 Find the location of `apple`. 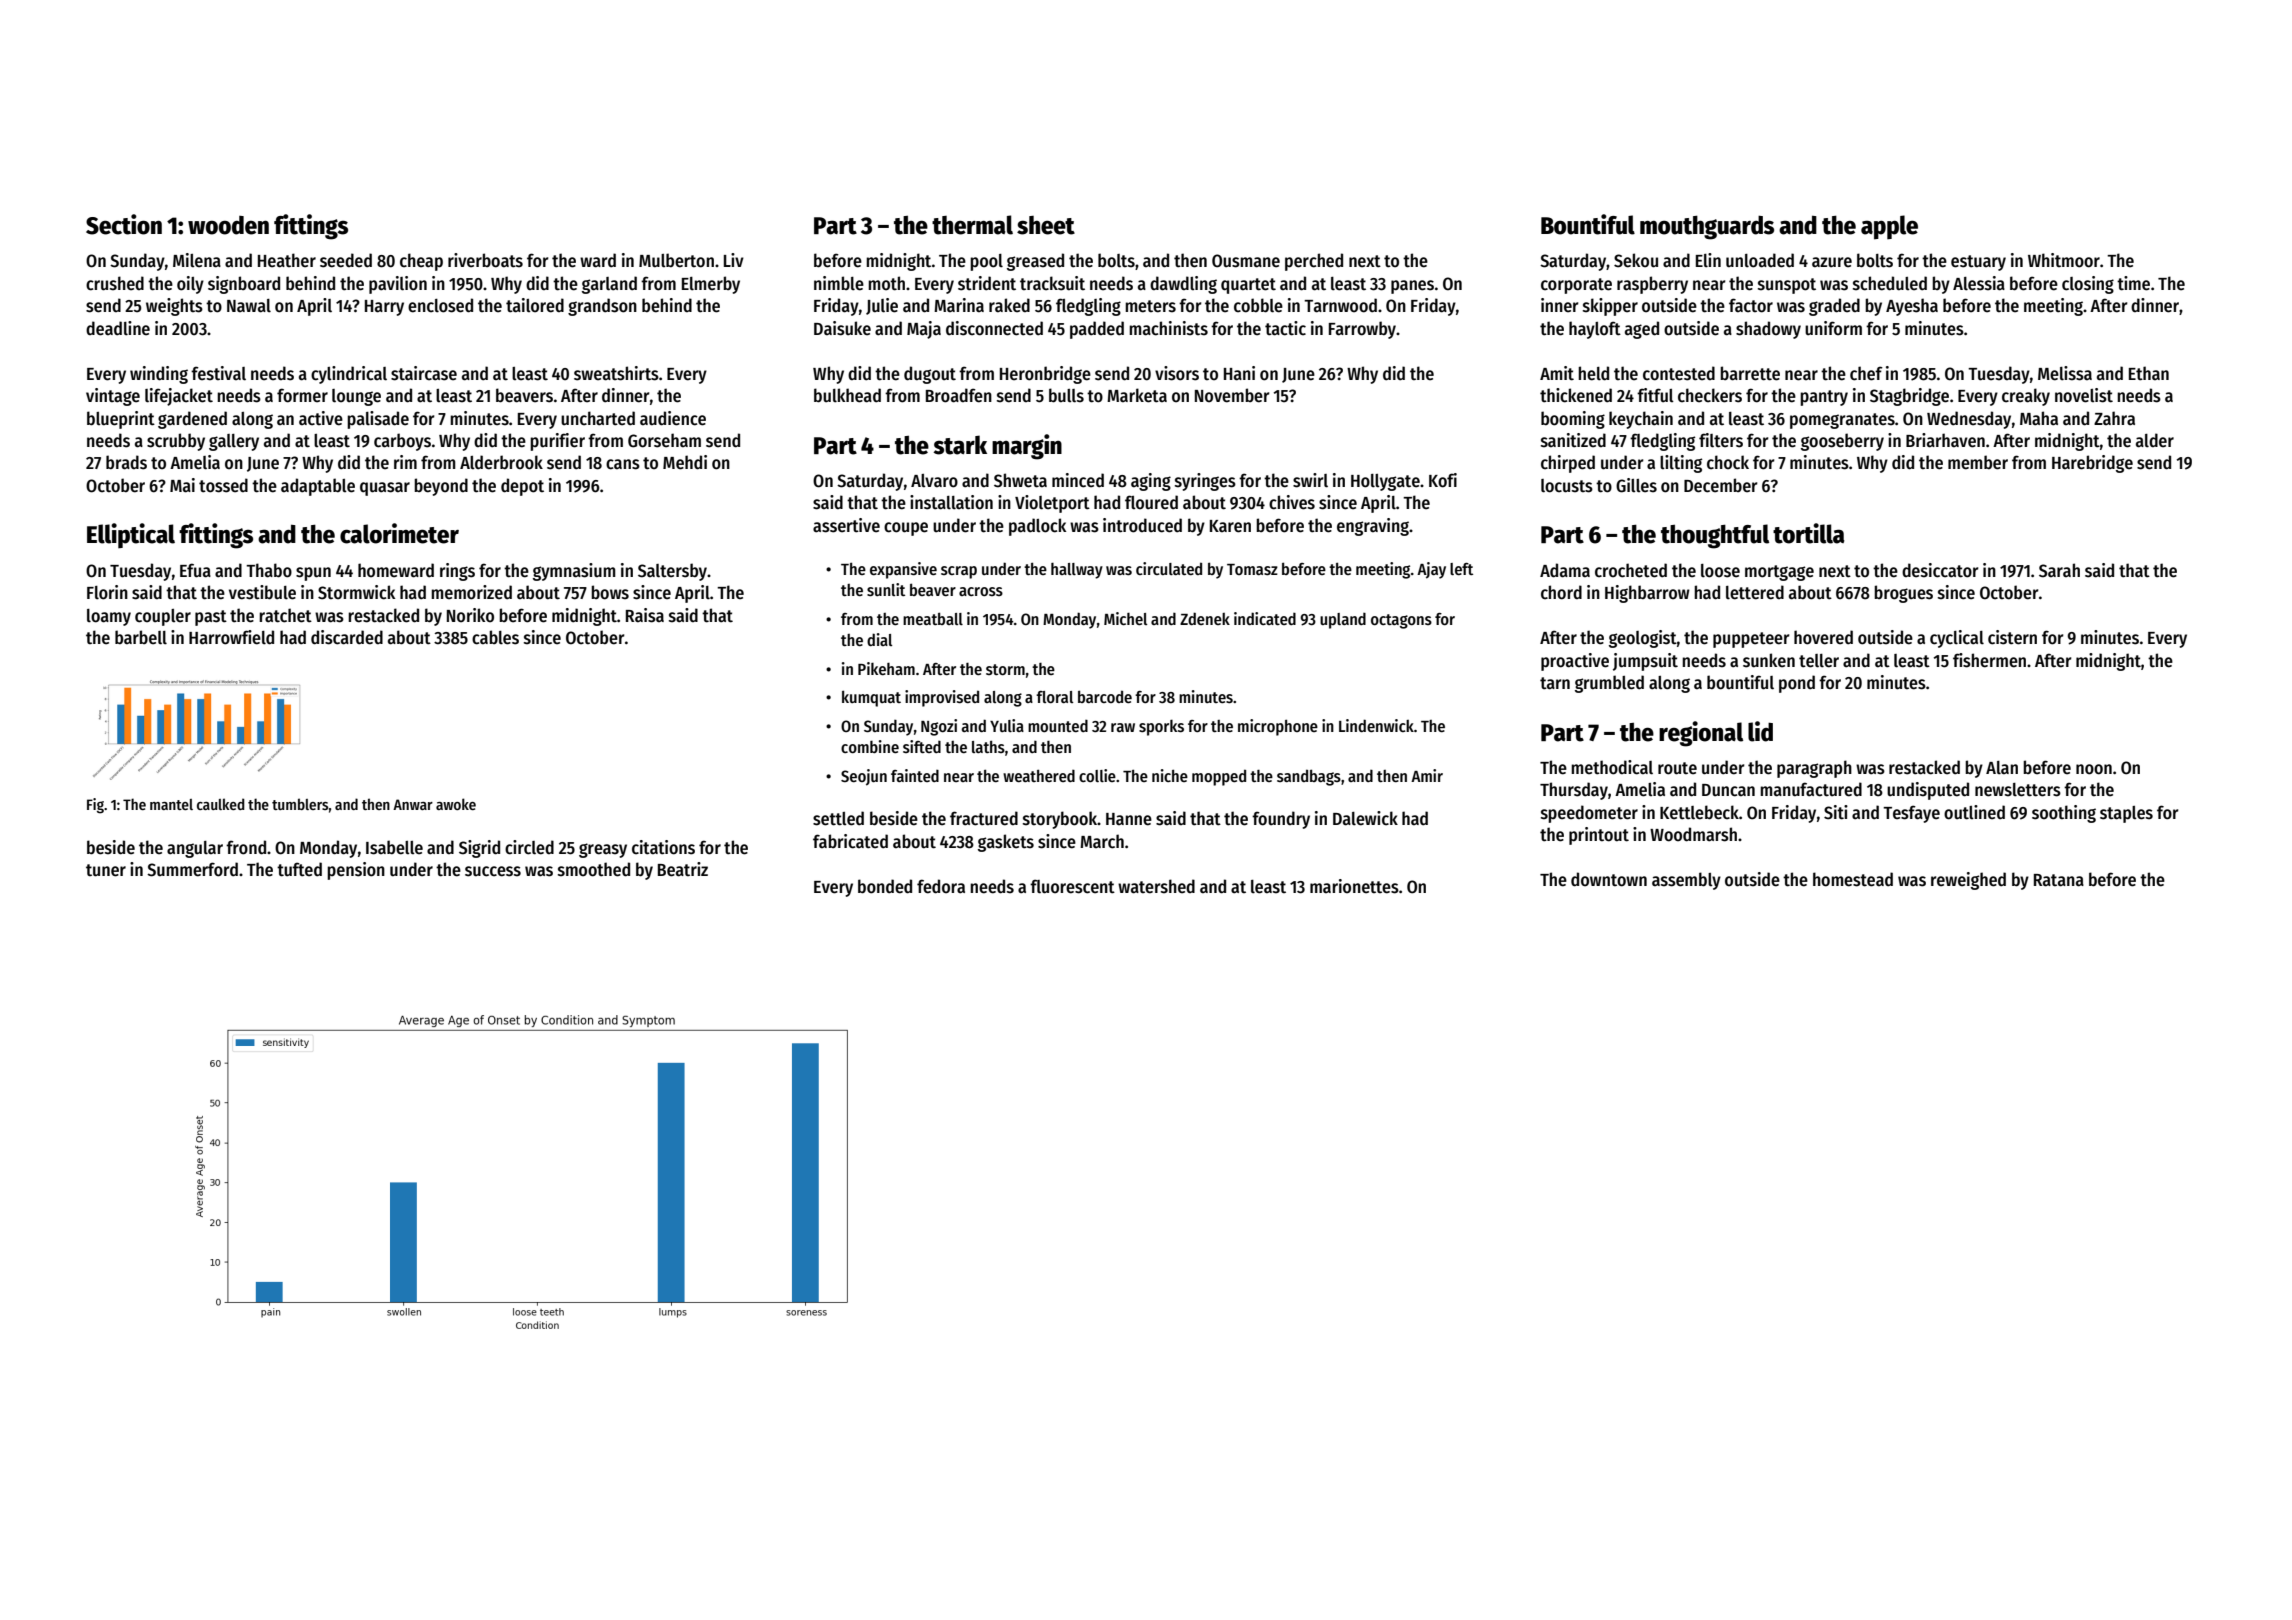

apple is located at coordinates (1889, 227).
